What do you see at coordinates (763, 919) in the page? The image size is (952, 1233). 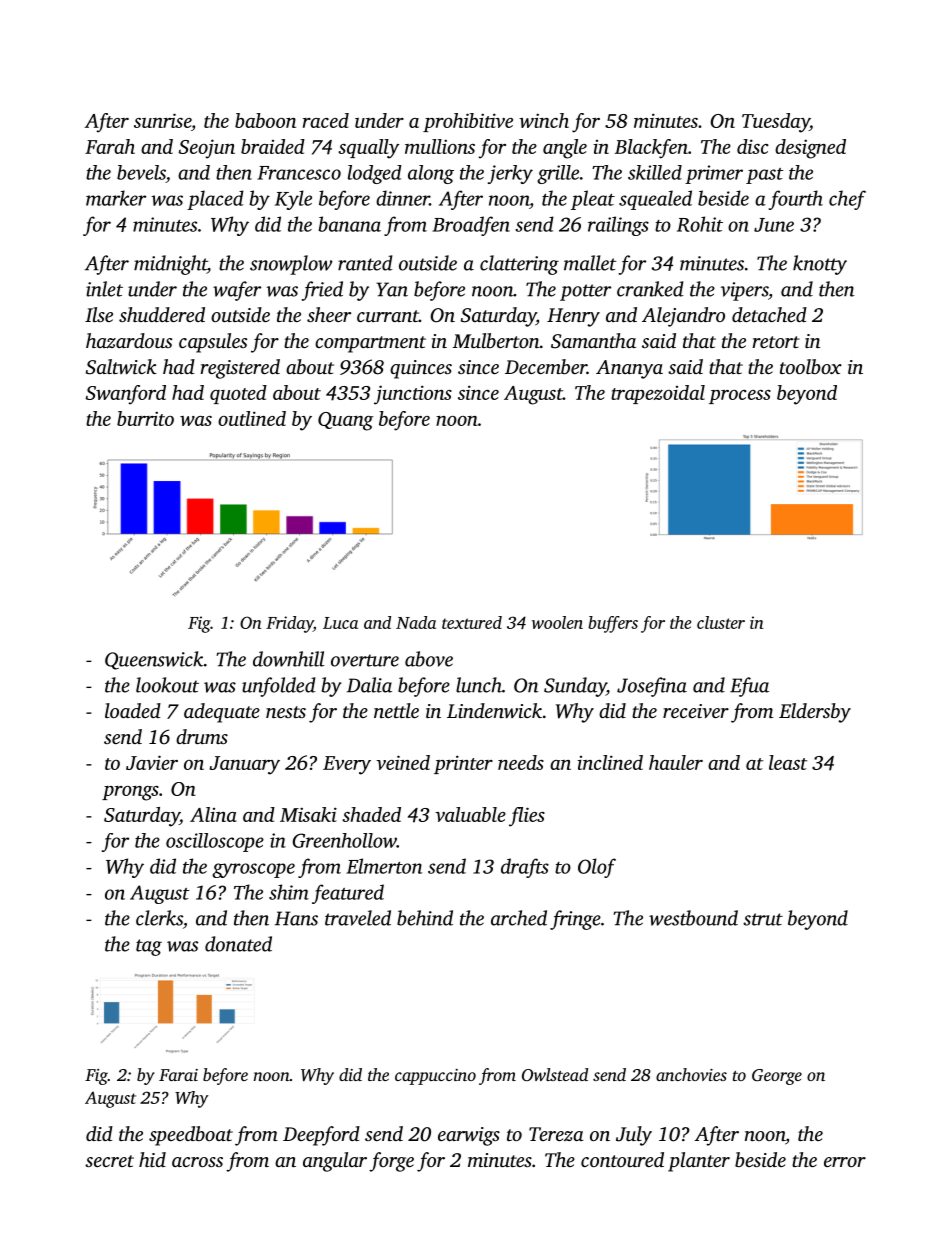 I see `strut` at bounding box center [763, 919].
